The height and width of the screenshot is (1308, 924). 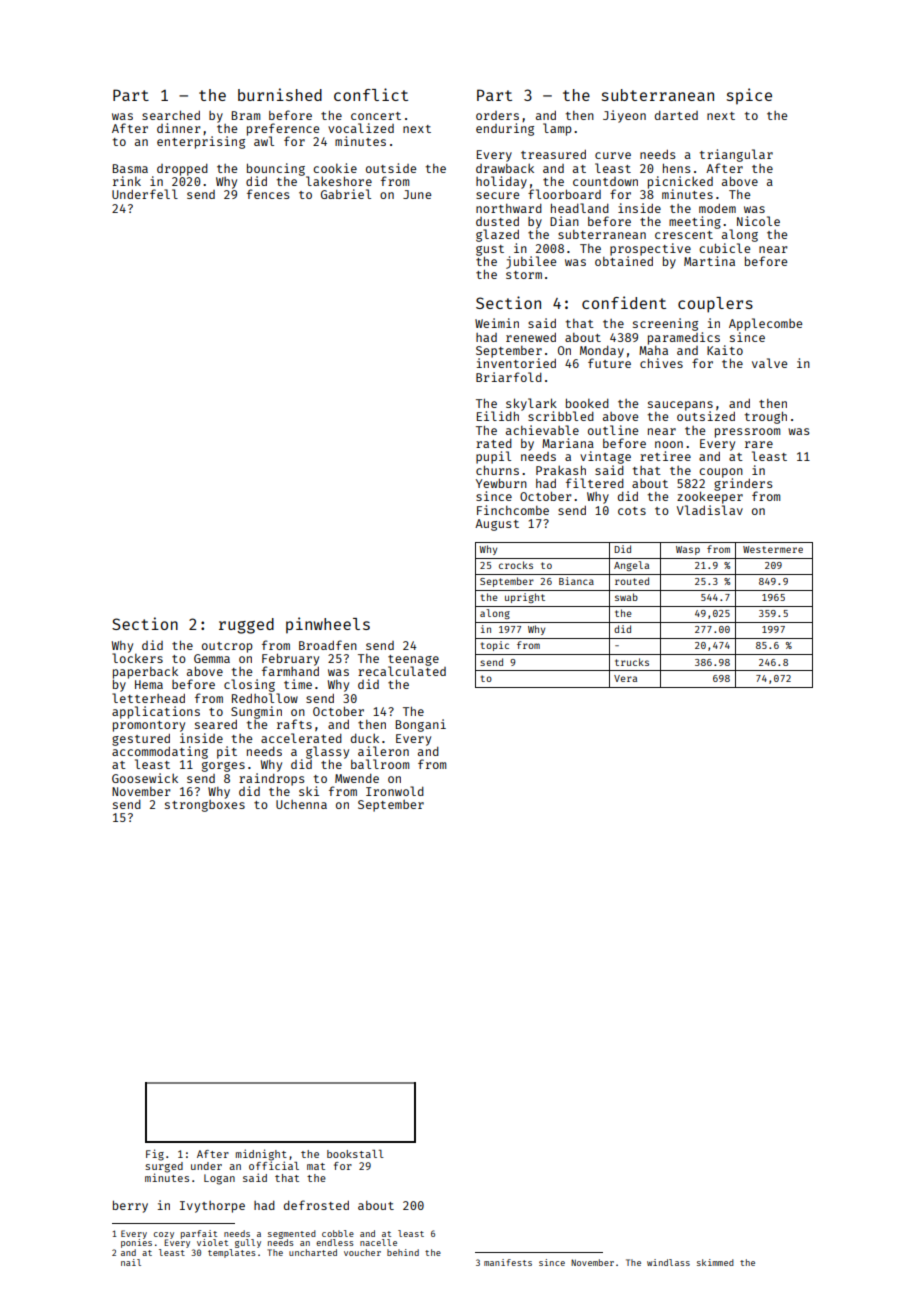 I want to click on spice, so click(x=749, y=96).
